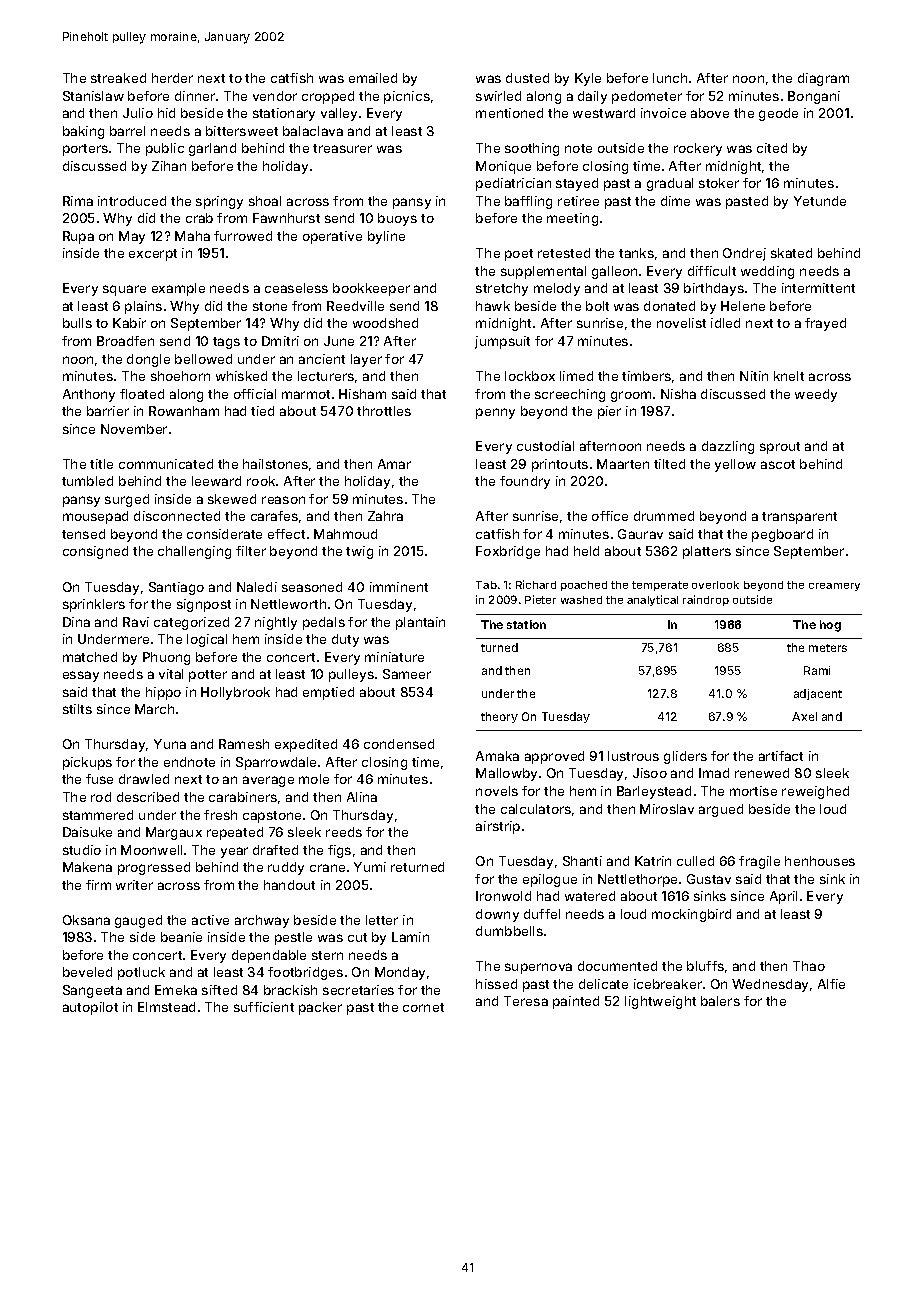  What do you see at coordinates (370, 867) in the screenshot?
I see `Yumi` at bounding box center [370, 867].
